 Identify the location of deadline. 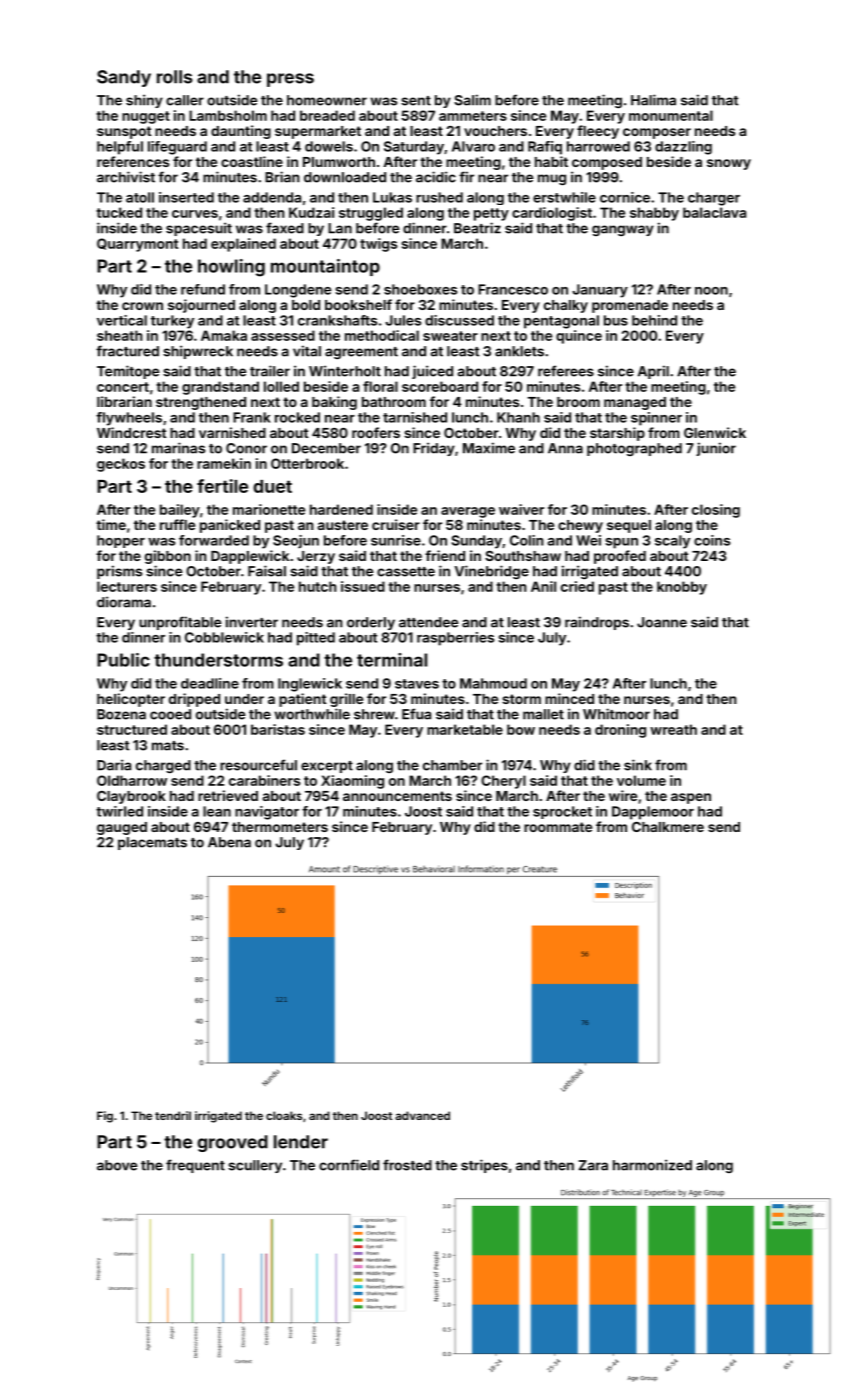
(210, 683).
